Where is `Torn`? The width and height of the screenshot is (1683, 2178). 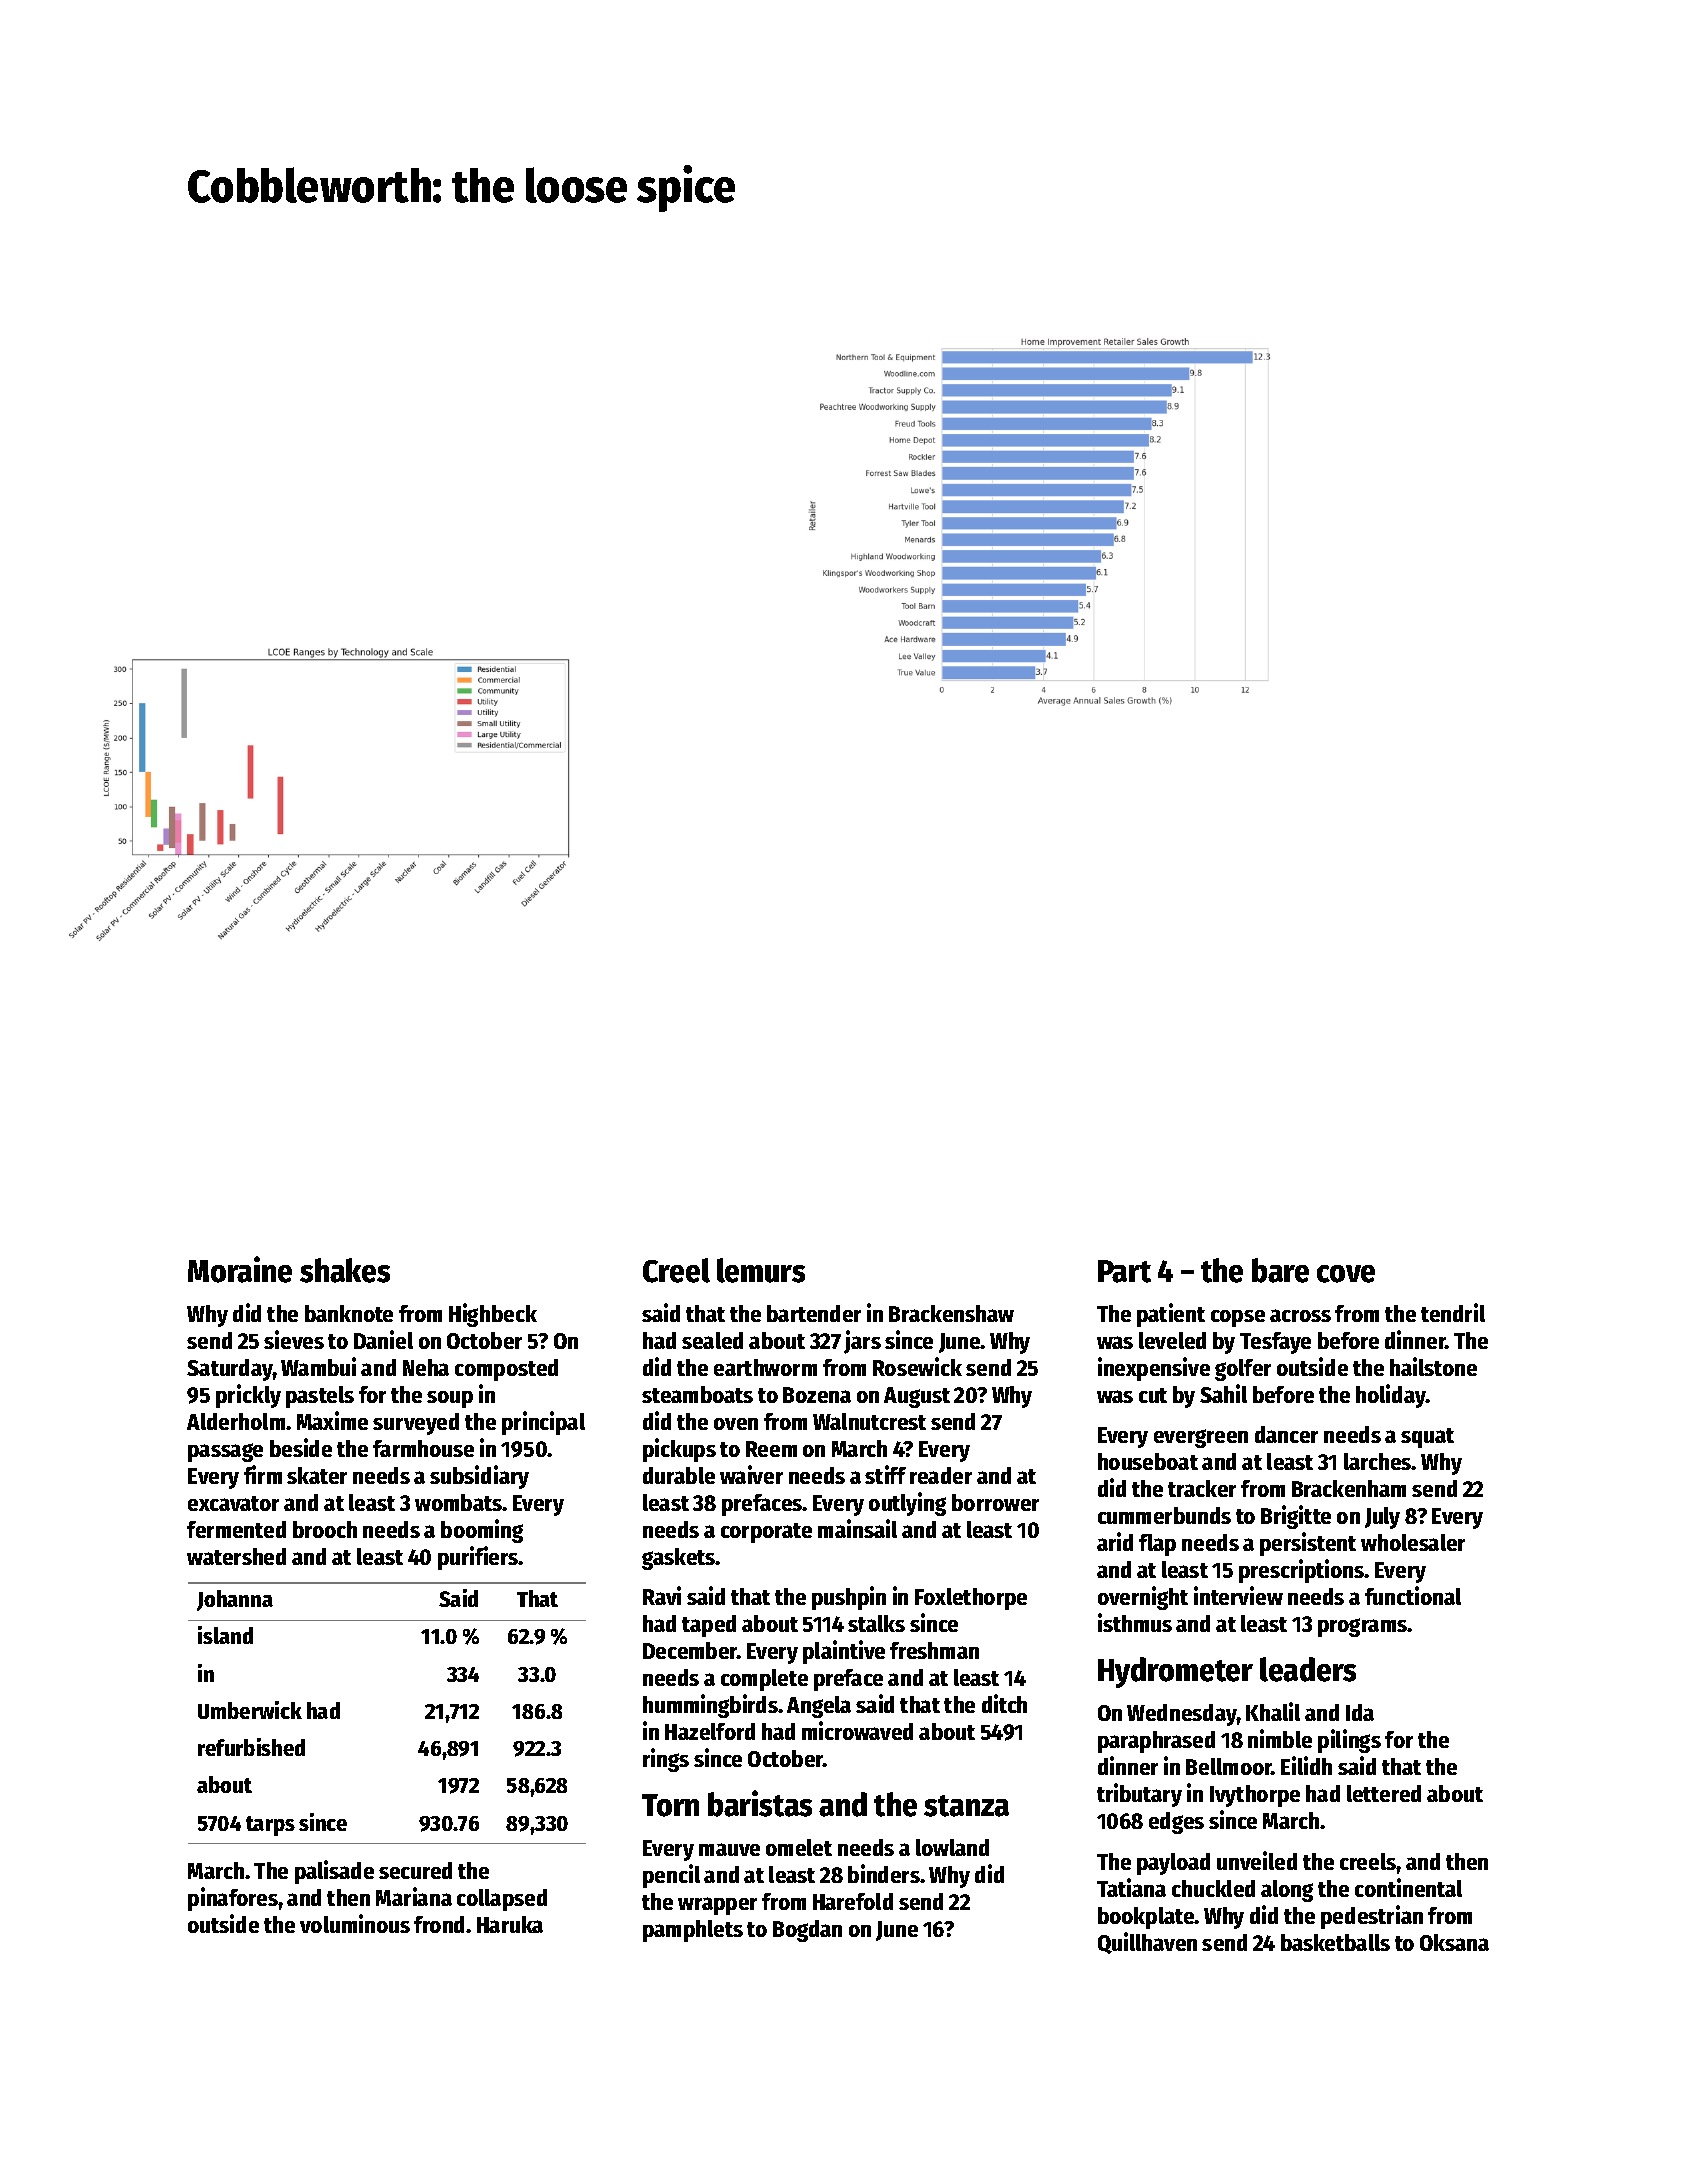 Torn is located at coordinates (670, 1805).
